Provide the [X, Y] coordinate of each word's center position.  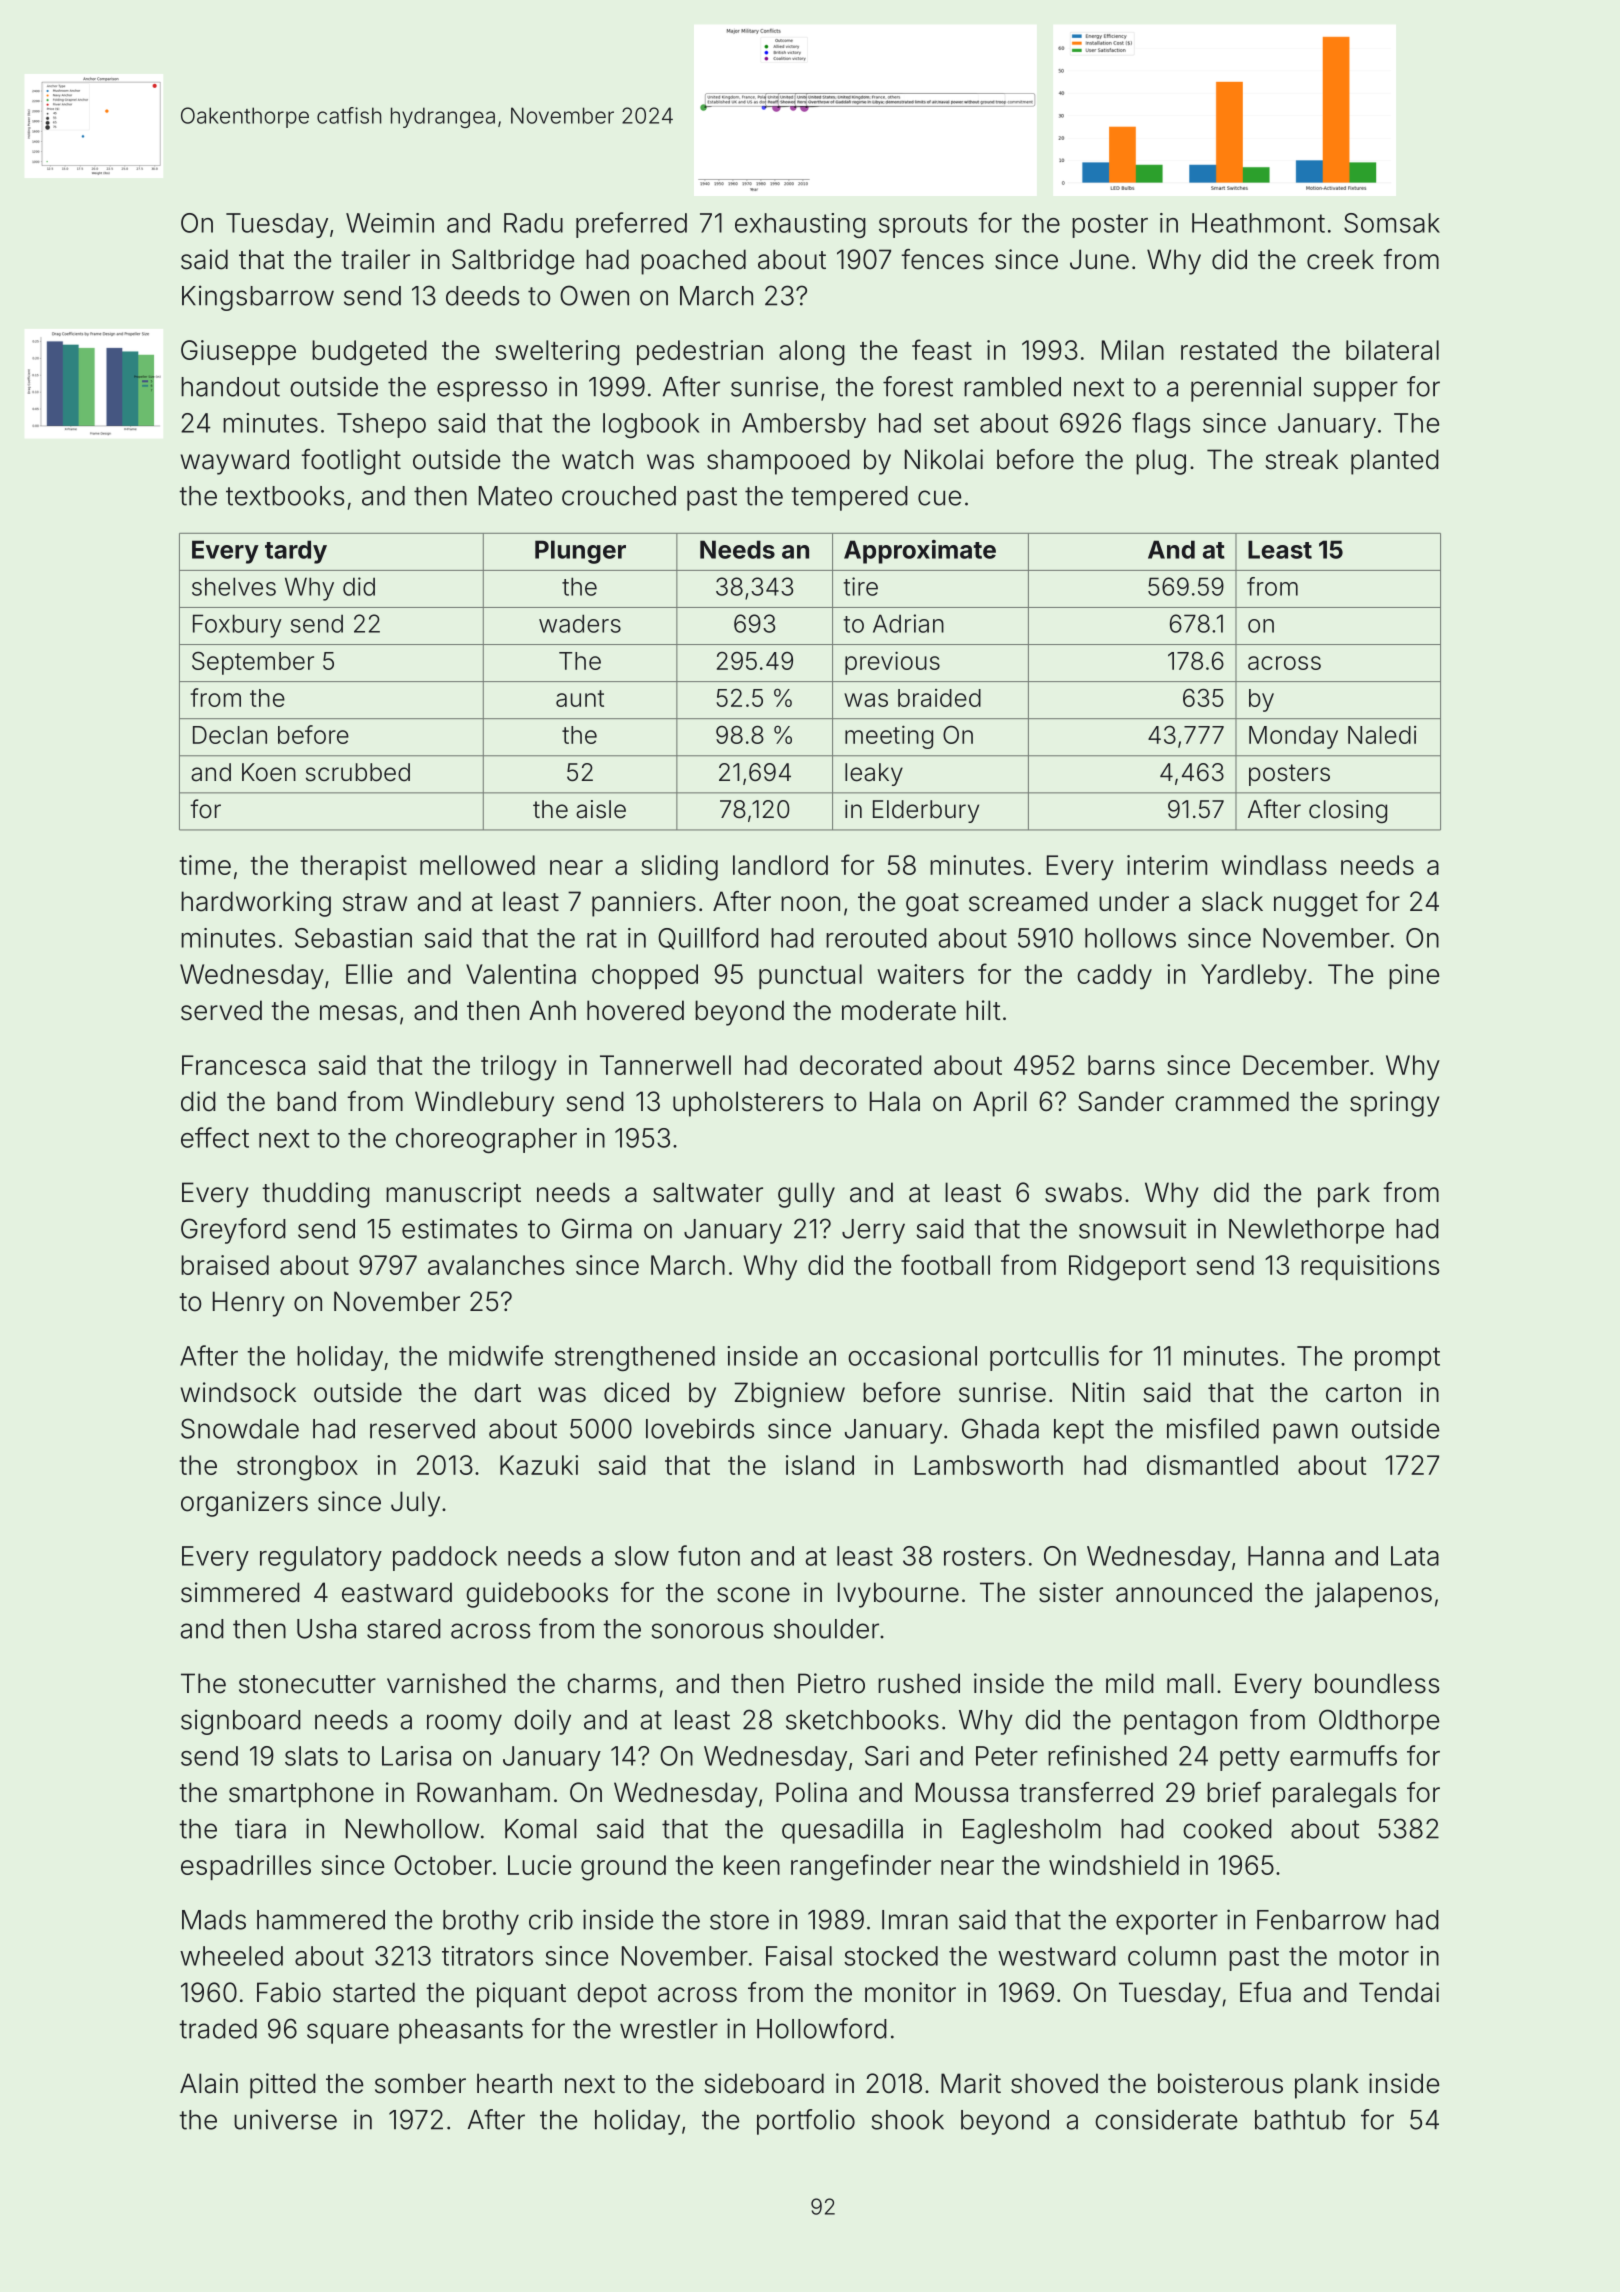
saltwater [708, 1192]
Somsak [1392, 223]
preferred [631, 225]
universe [285, 2119]
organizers [244, 1504]
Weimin [390, 223]
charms [611, 1683]
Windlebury [484, 1104]
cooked [1227, 1829]
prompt [1397, 1359]
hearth [514, 2083]
